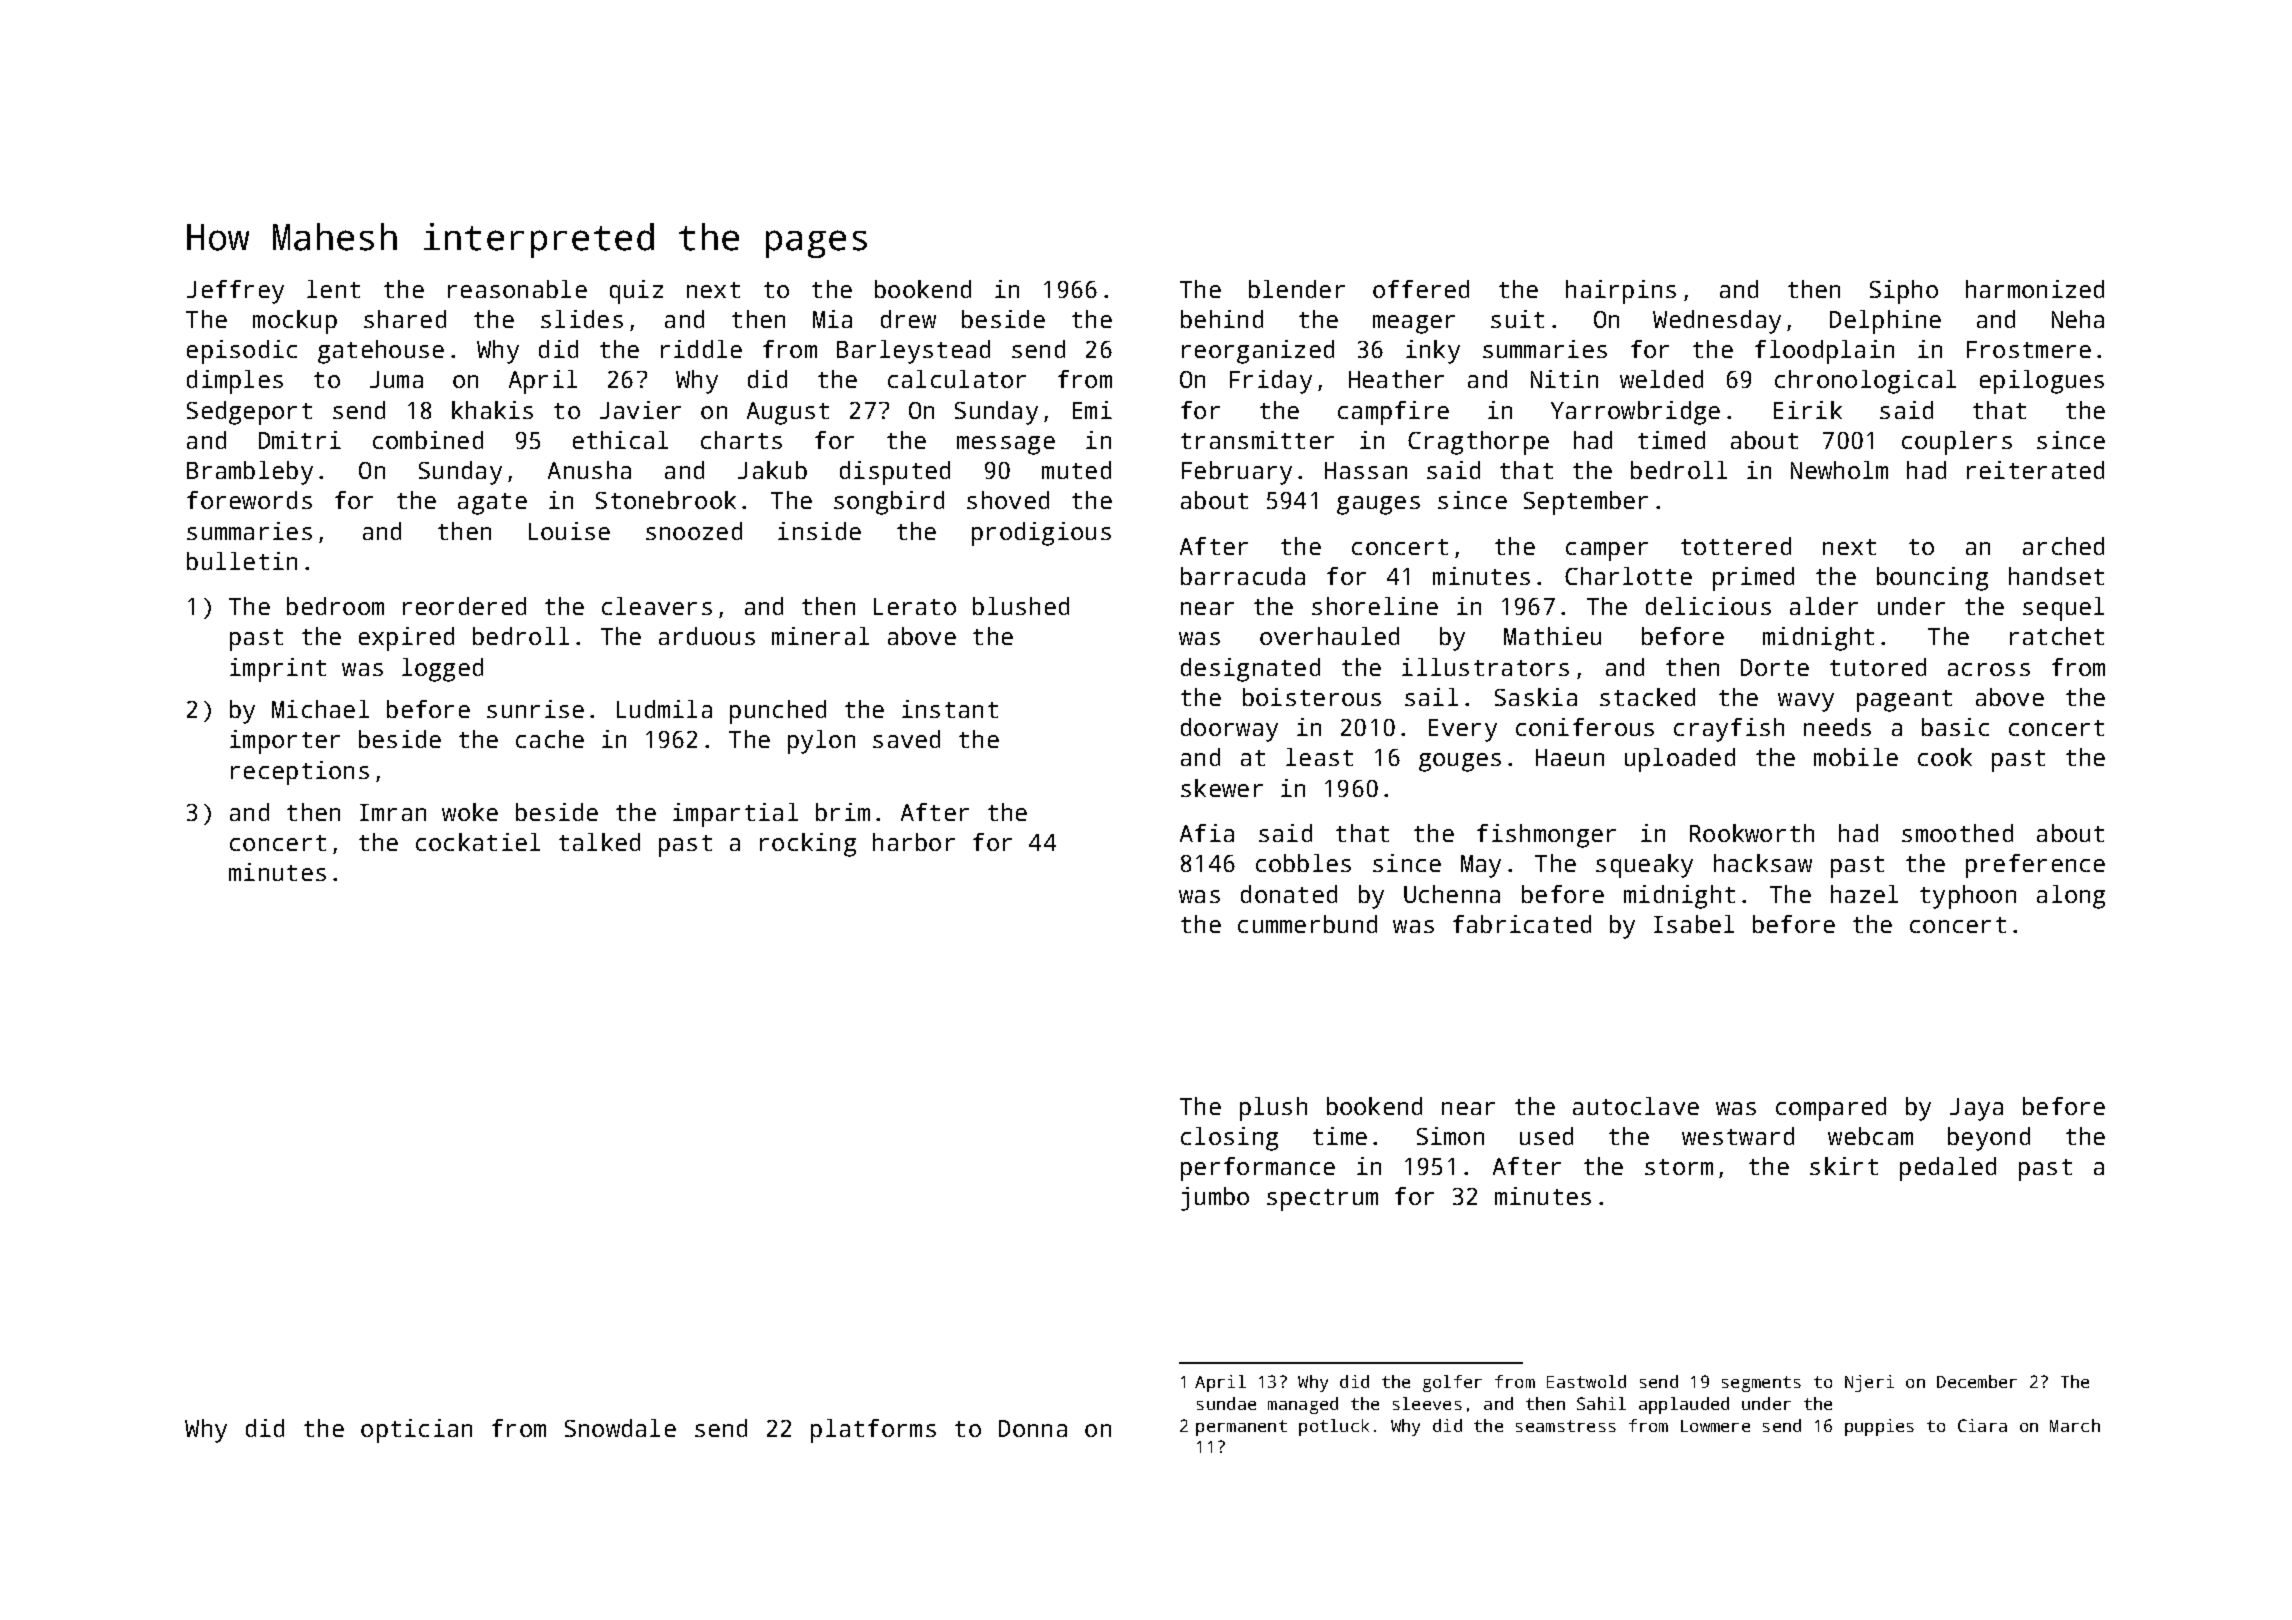  Describe the element at coordinates (908, 319) in the page. I see `drew` at that location.
